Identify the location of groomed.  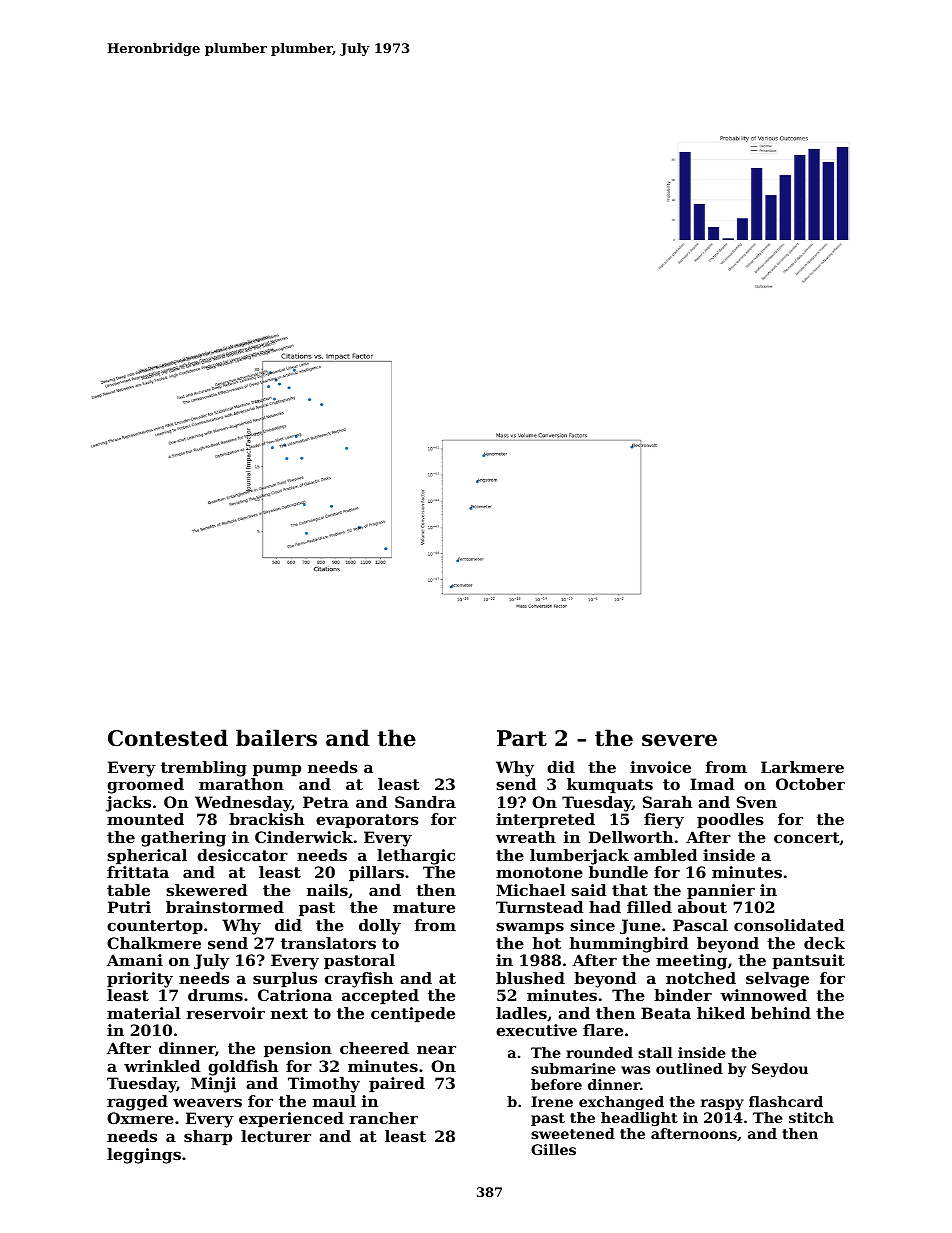
(145, 786).
